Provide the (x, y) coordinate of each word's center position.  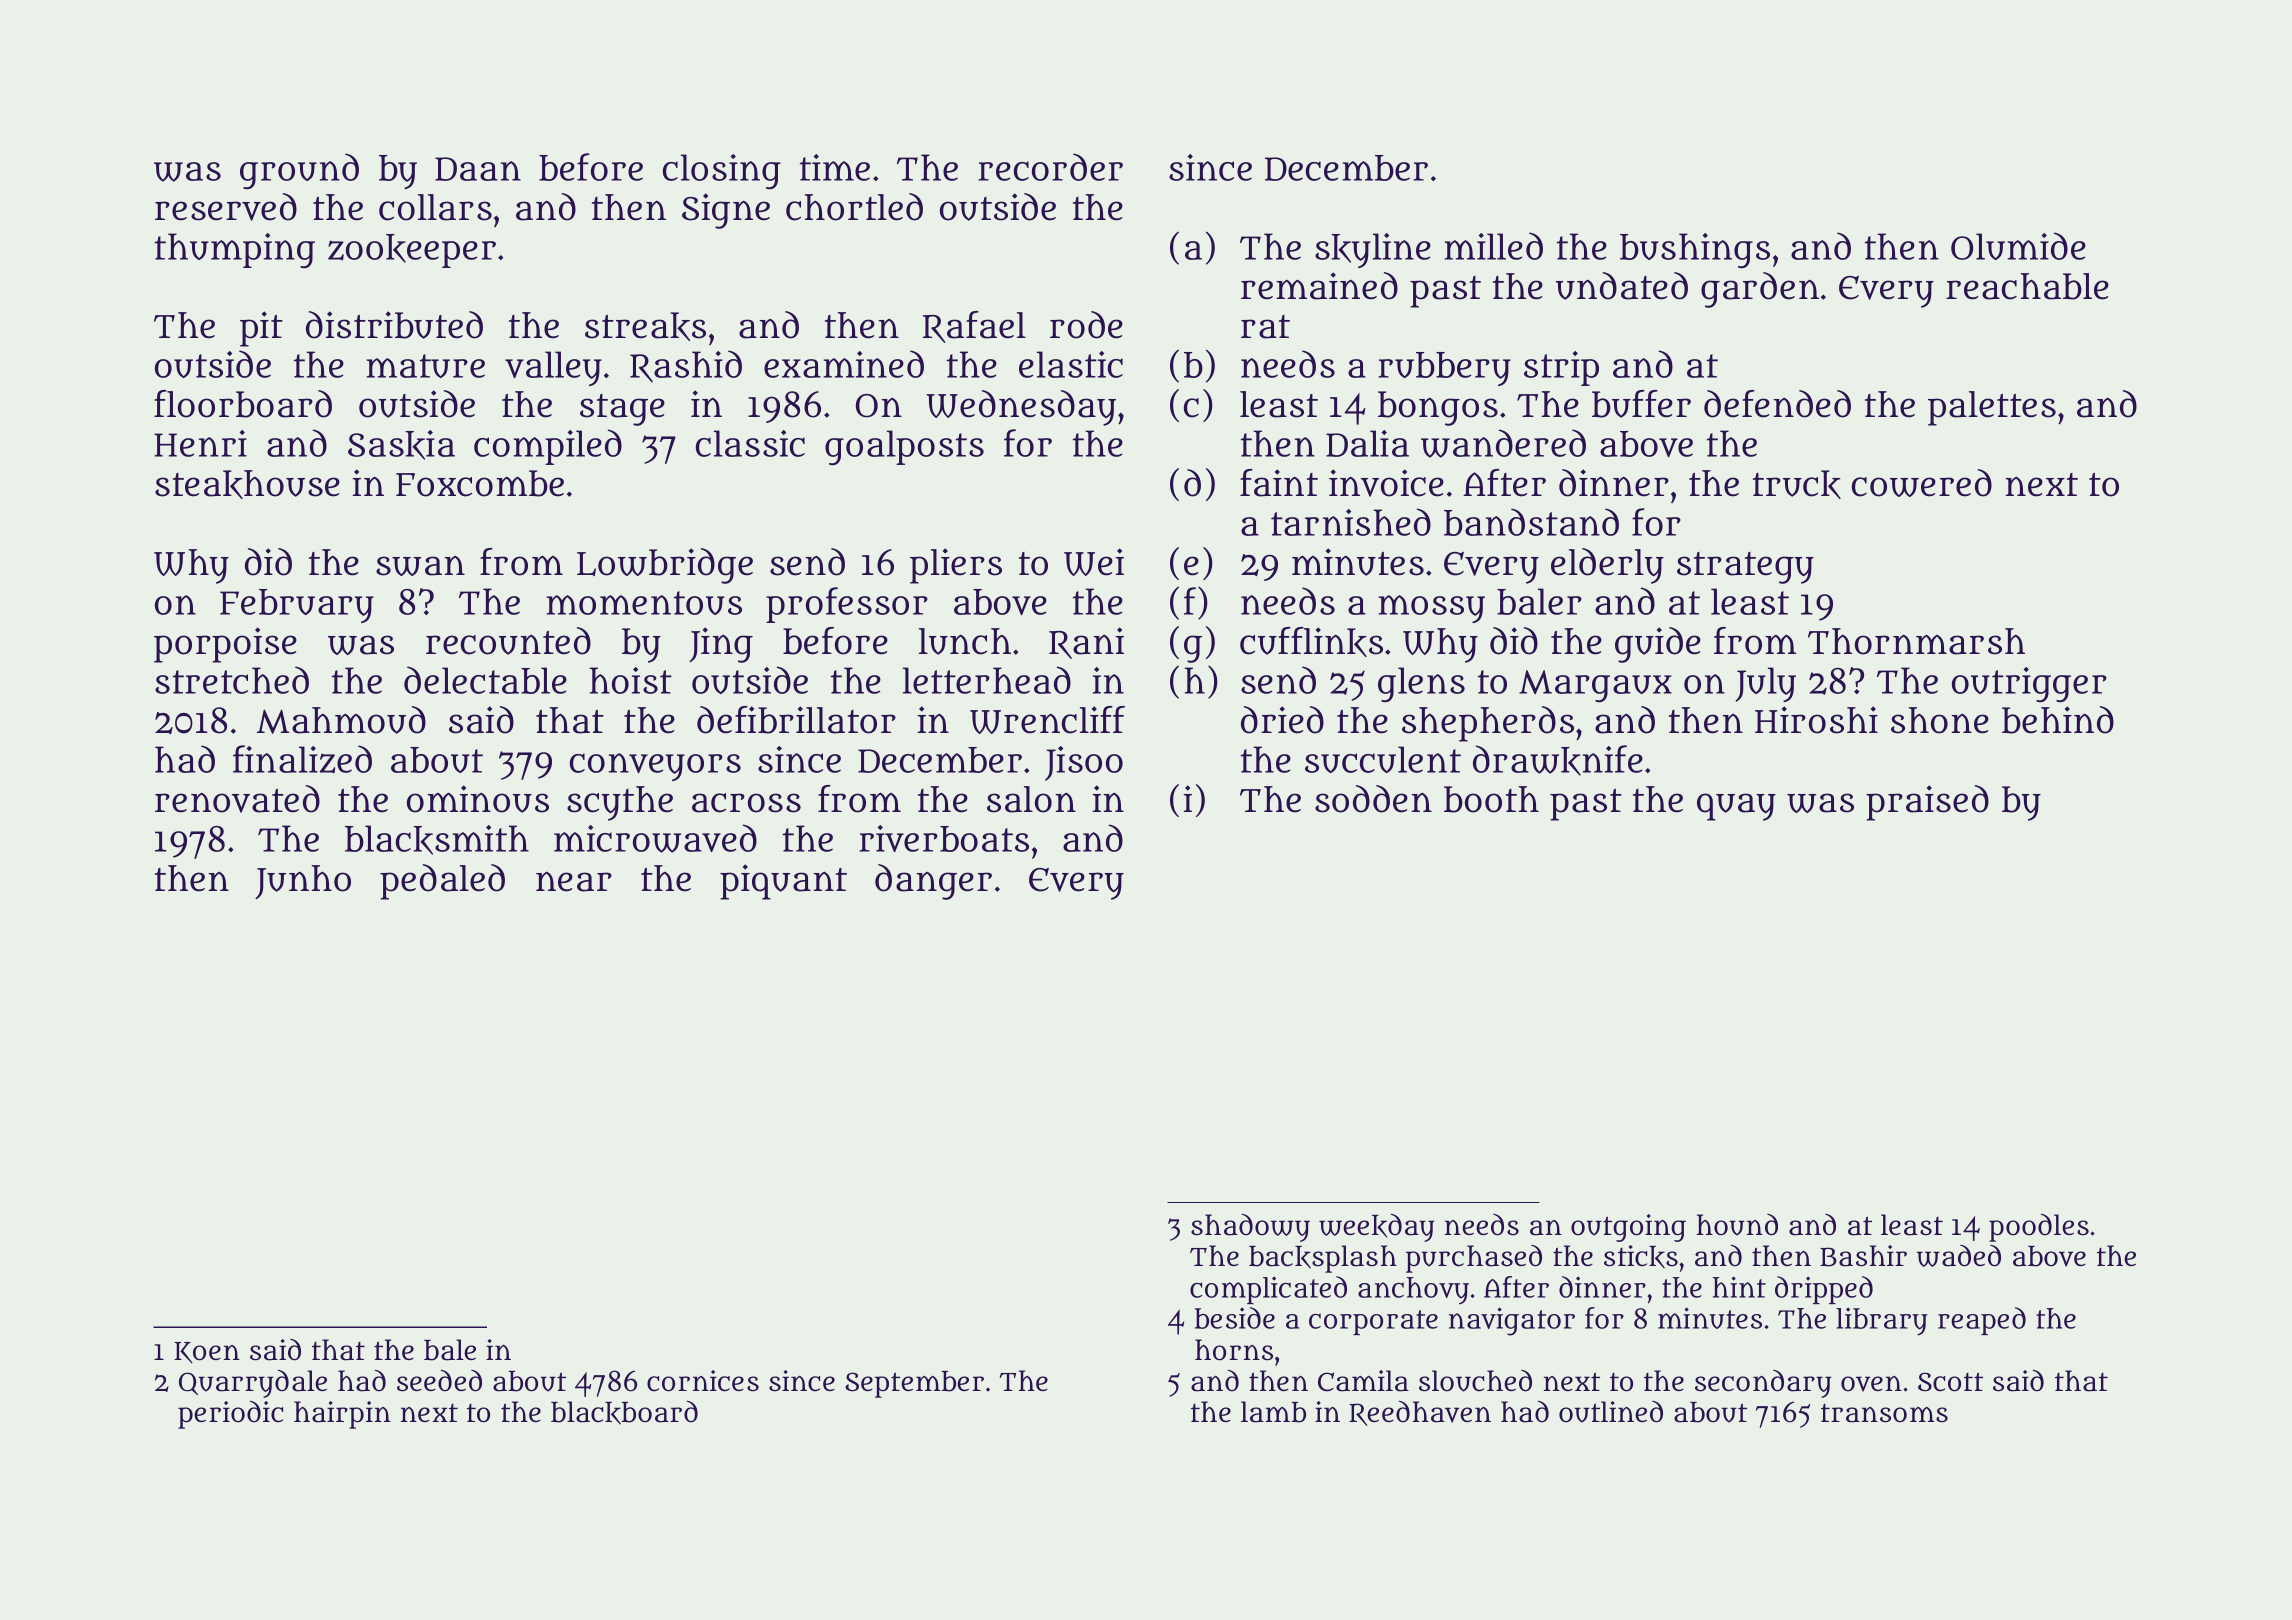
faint (1279, 483)
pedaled (442, 882)
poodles (2039, 1228)
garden (1760, 290)
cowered (1922, 483)
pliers (956, 566)
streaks (645, 326)
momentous (644, 603)
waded (1959, 1256)
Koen (207, 1352)
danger (933, 882)
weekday (1377, 1228)
